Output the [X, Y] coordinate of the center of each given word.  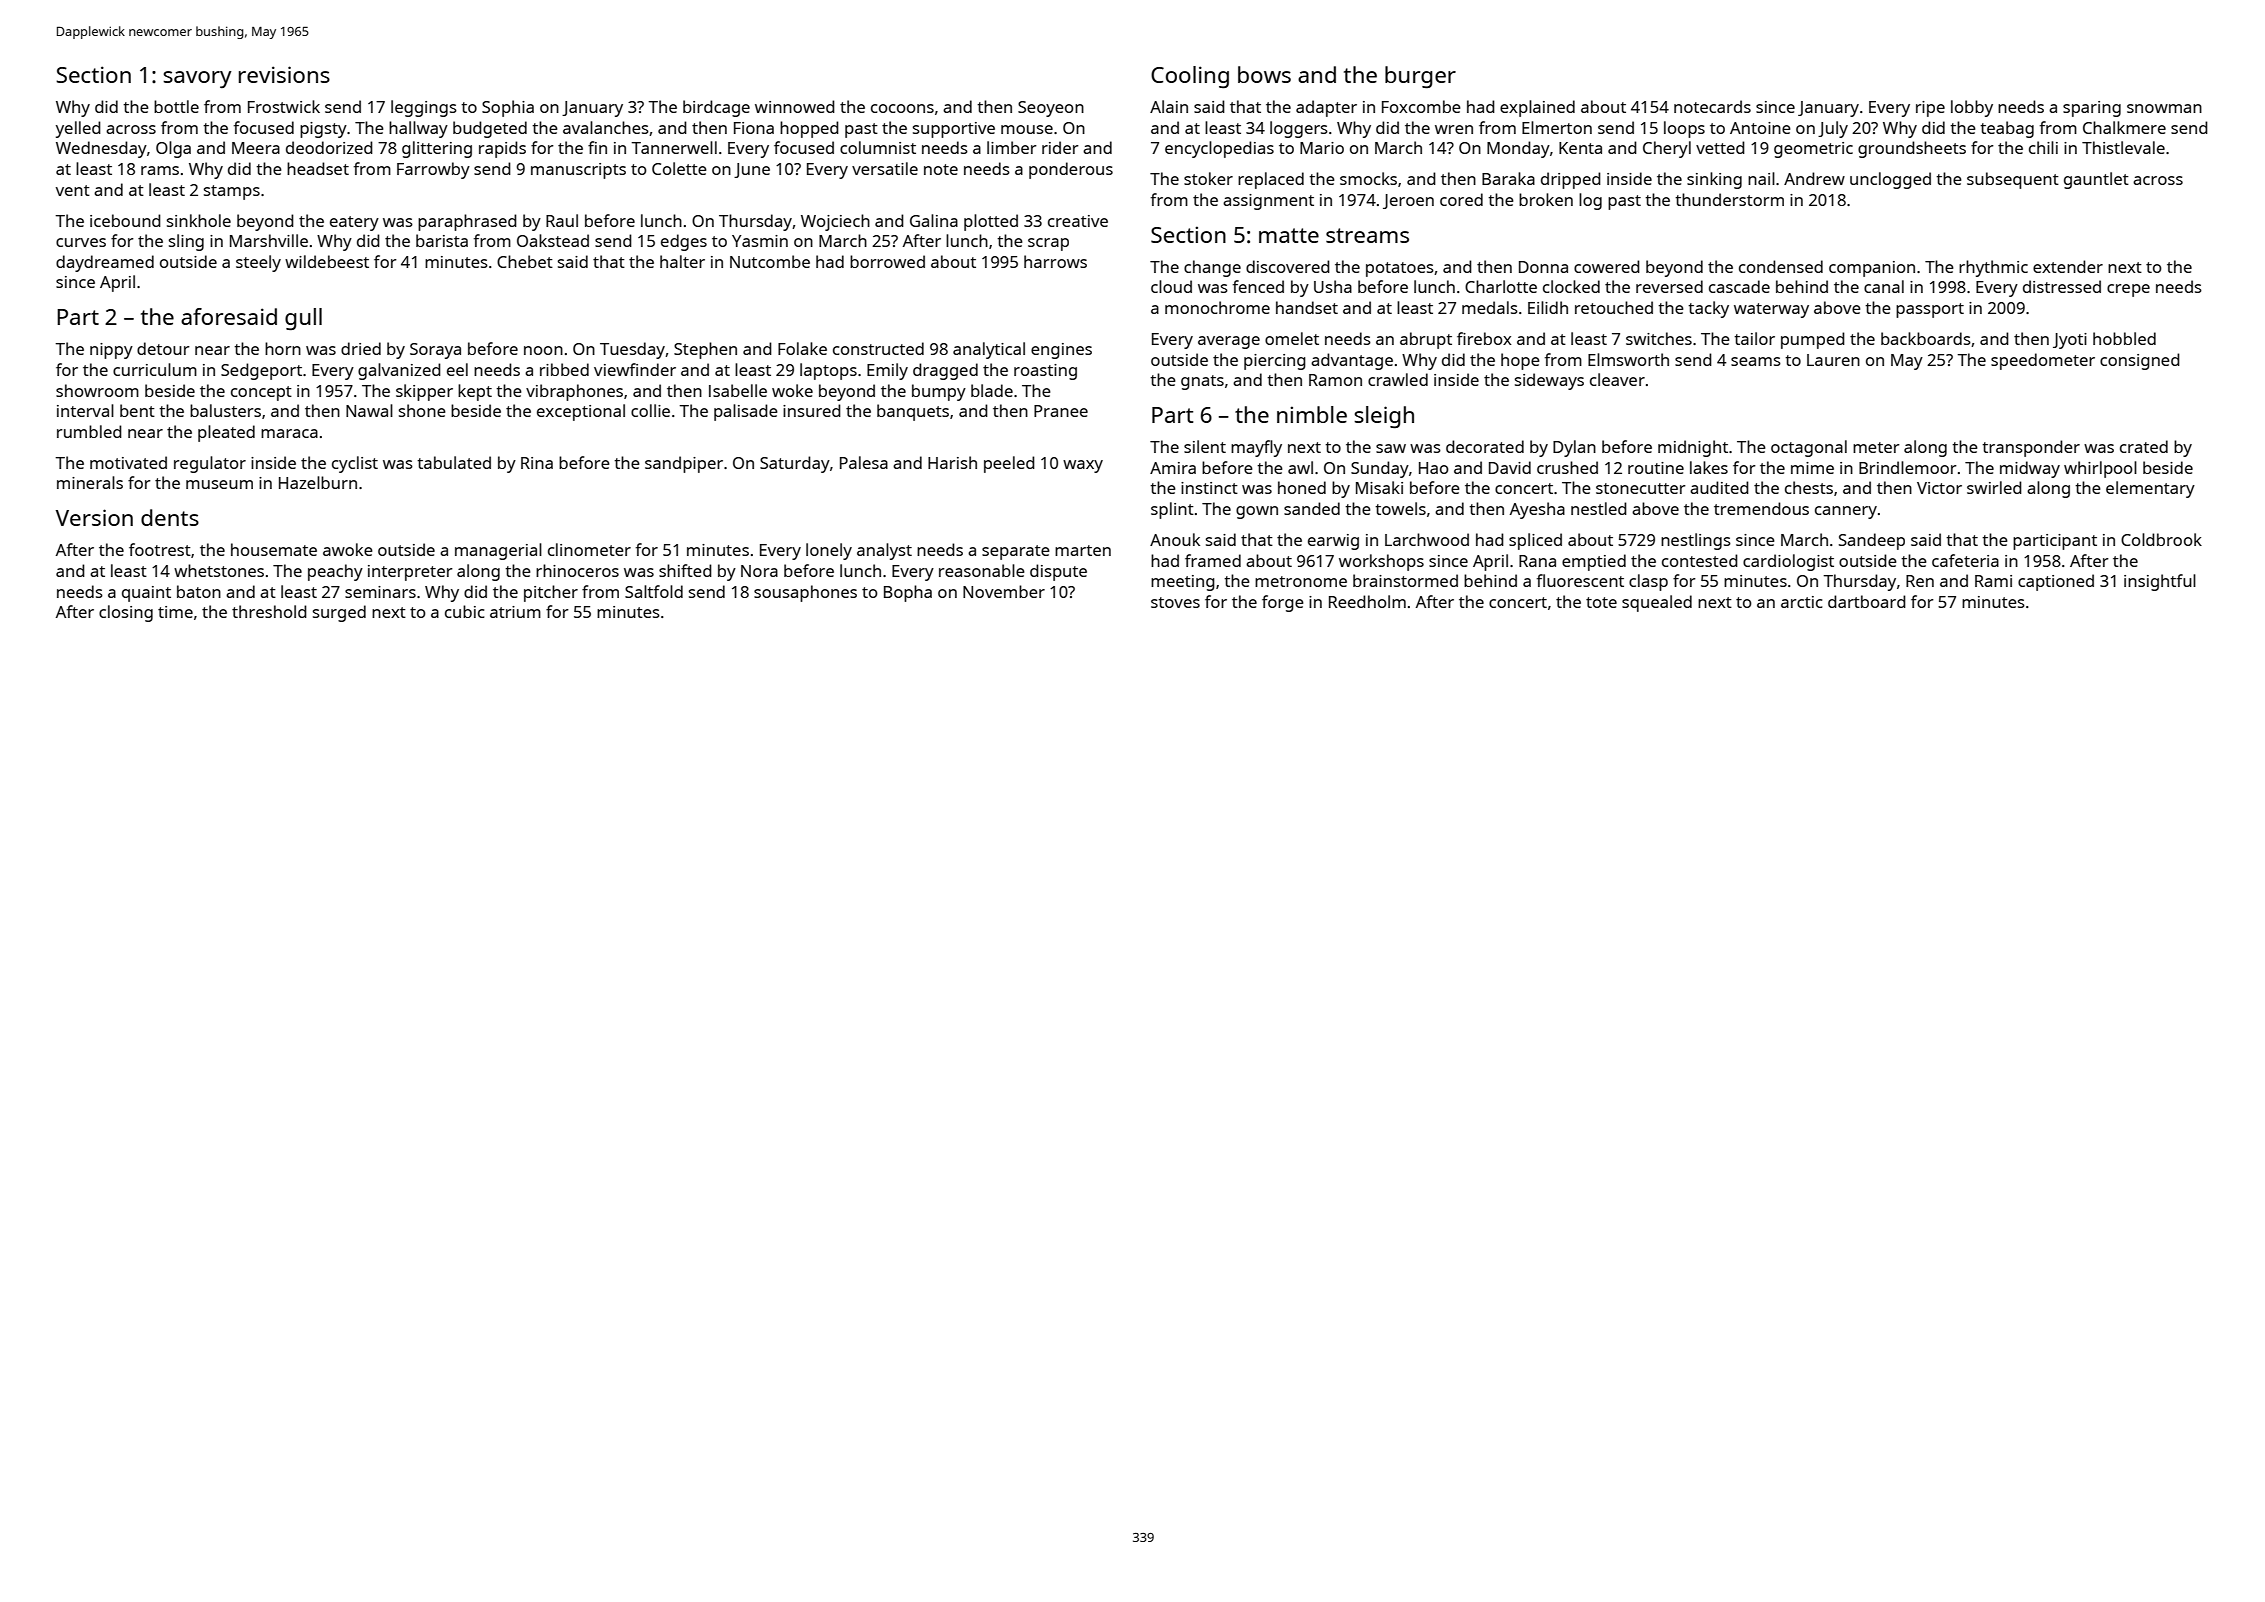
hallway [418, 129]
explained [1537, 108]
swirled [1994, 487]
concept [261, 393]
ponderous [1071, 170]
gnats [1202, 382]
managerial [498, 551]
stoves [1175, 602]
